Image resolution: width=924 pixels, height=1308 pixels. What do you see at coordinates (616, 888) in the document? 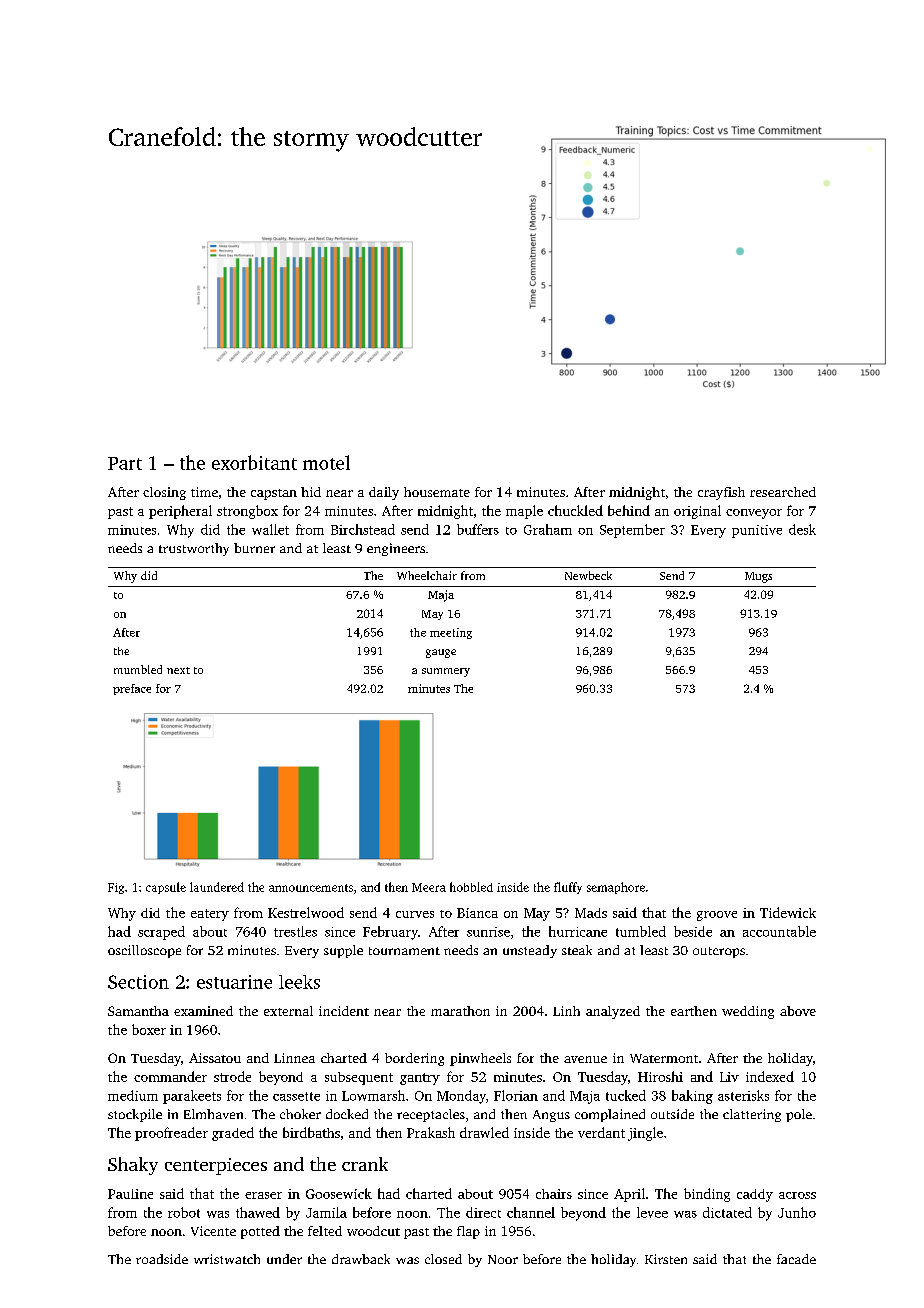
I see `semaphore` at bounding box center [616, 888].
